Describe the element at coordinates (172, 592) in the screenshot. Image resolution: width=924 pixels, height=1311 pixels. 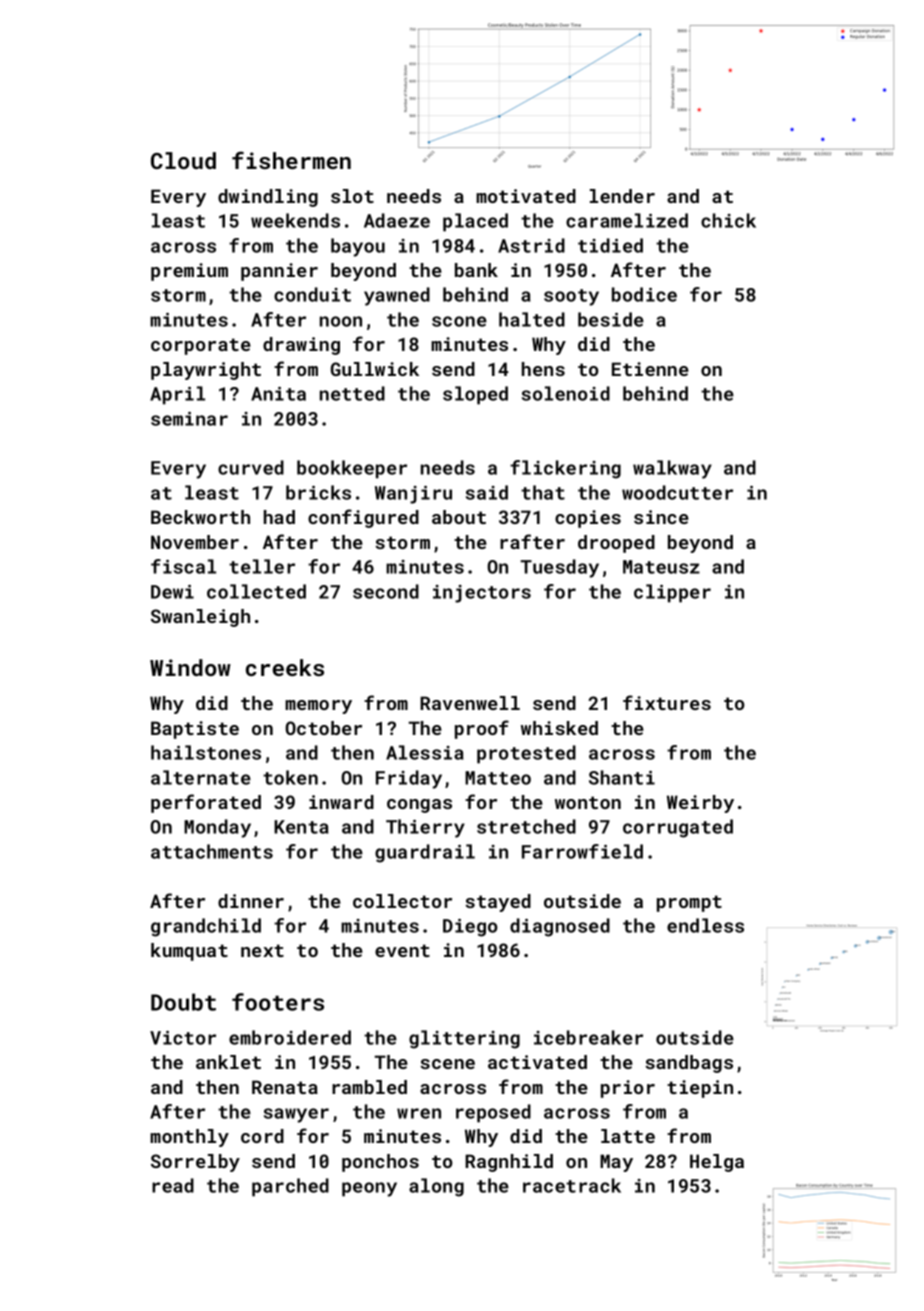
I see `Dewi` at that location.
